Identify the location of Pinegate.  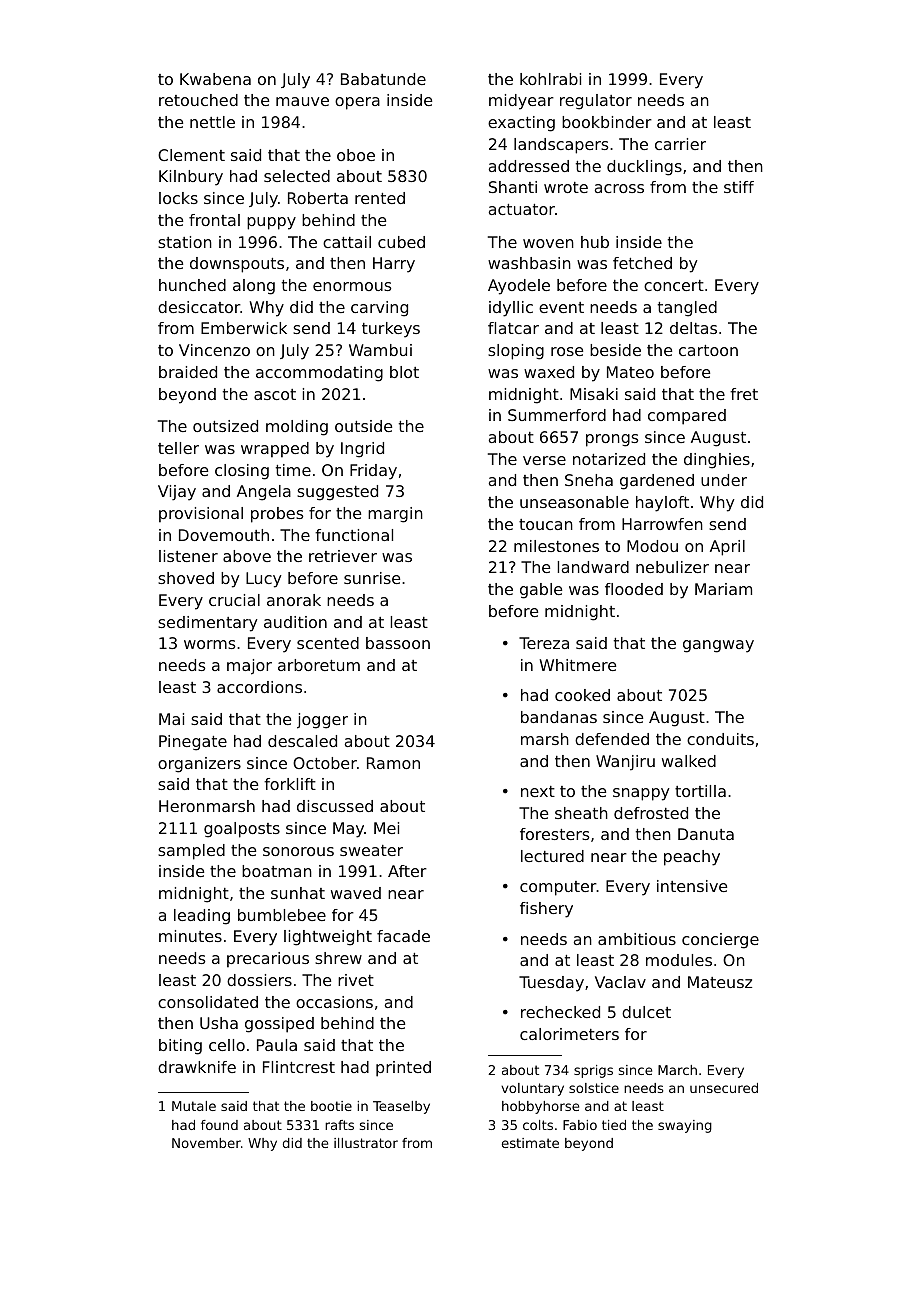
(193, 743).
